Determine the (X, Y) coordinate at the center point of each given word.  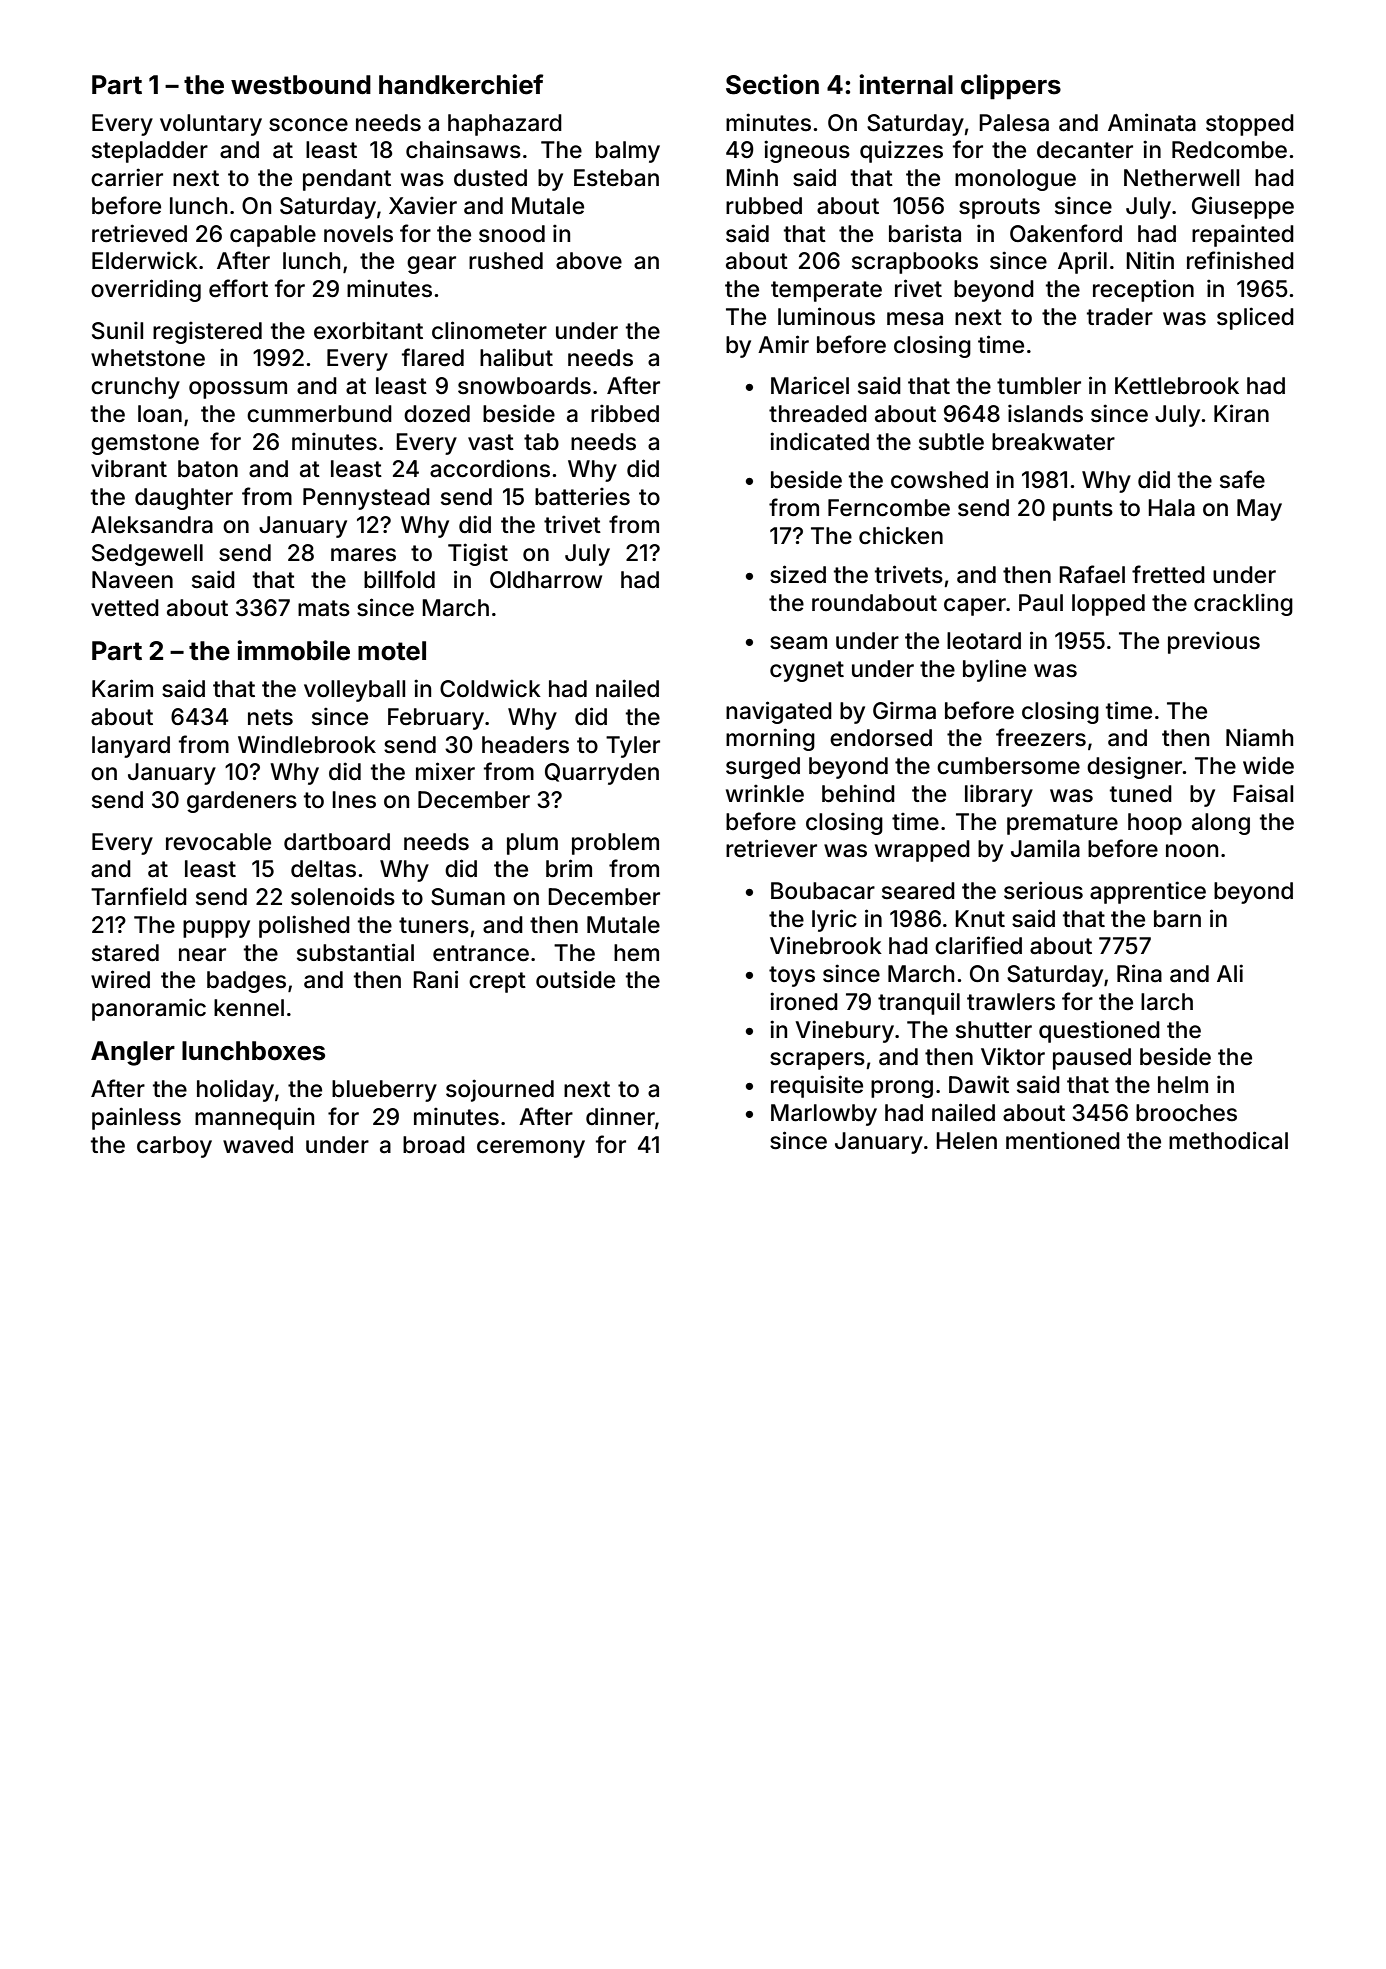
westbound (301, 85)
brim (569, 868)
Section (772, 84)
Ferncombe (889, 508)
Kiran (1241, 413)
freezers (1041, 737)
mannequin (254, 1118)
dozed (437, 414)
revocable (218, 842)
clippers (1011, 87)
